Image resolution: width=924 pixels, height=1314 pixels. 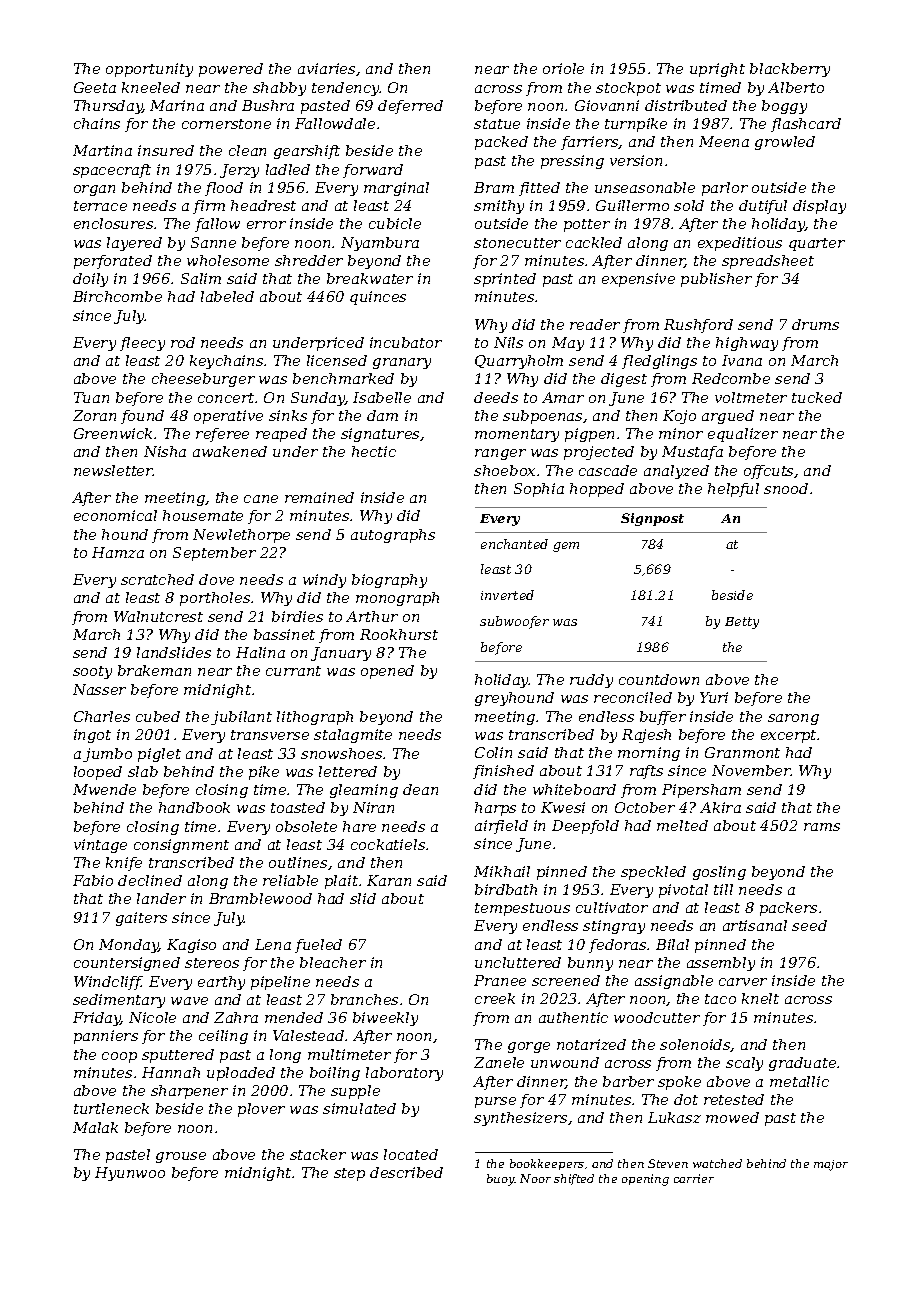 What do you see at coordinates (632, 205) in the screenshot?
I see `Guillermo` at bounding box center [632, 205].
